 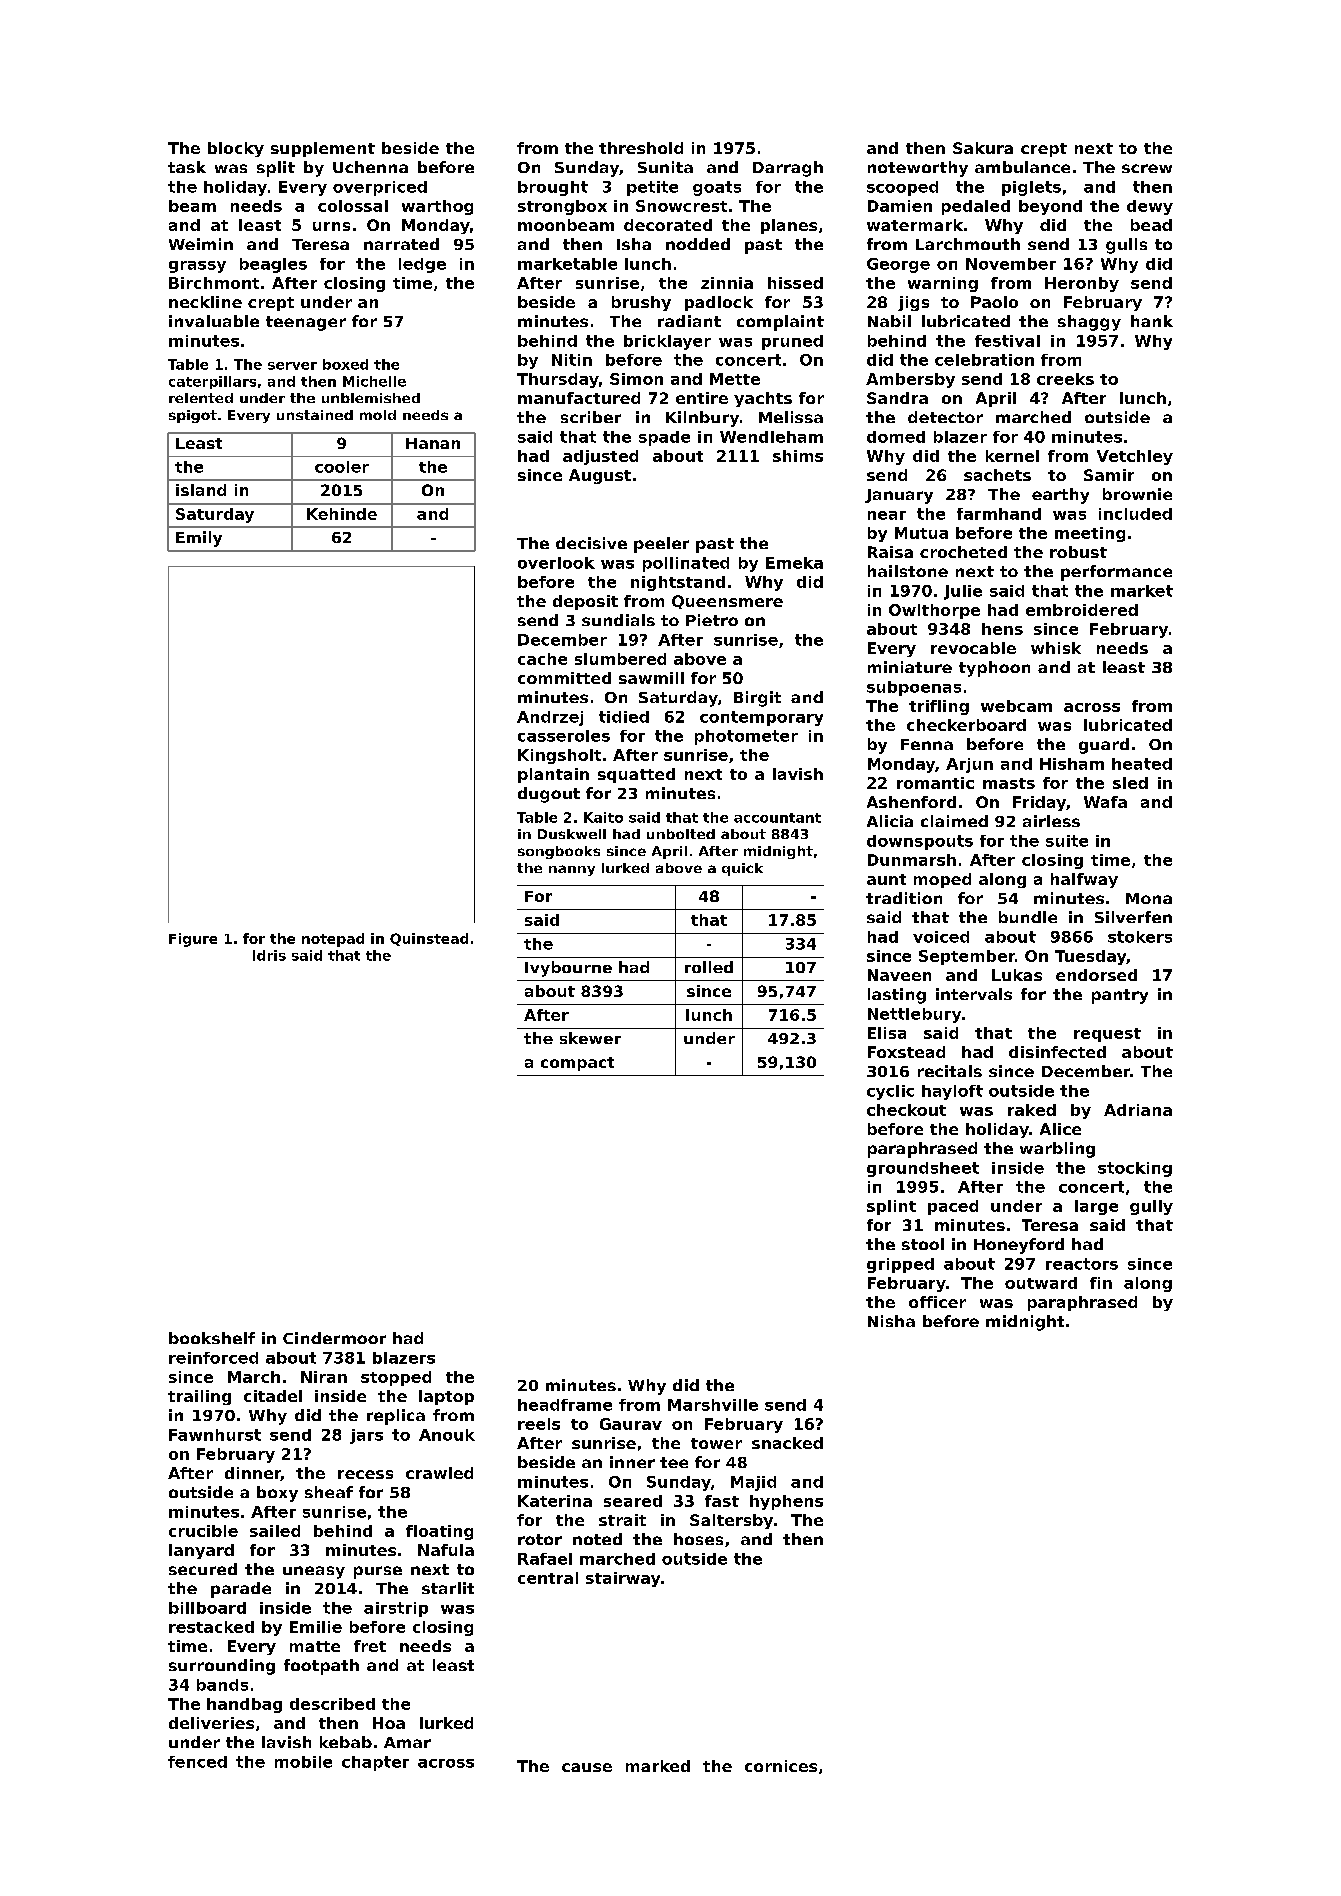 I want to click on surrounding, so click(x=222, y=1667).
